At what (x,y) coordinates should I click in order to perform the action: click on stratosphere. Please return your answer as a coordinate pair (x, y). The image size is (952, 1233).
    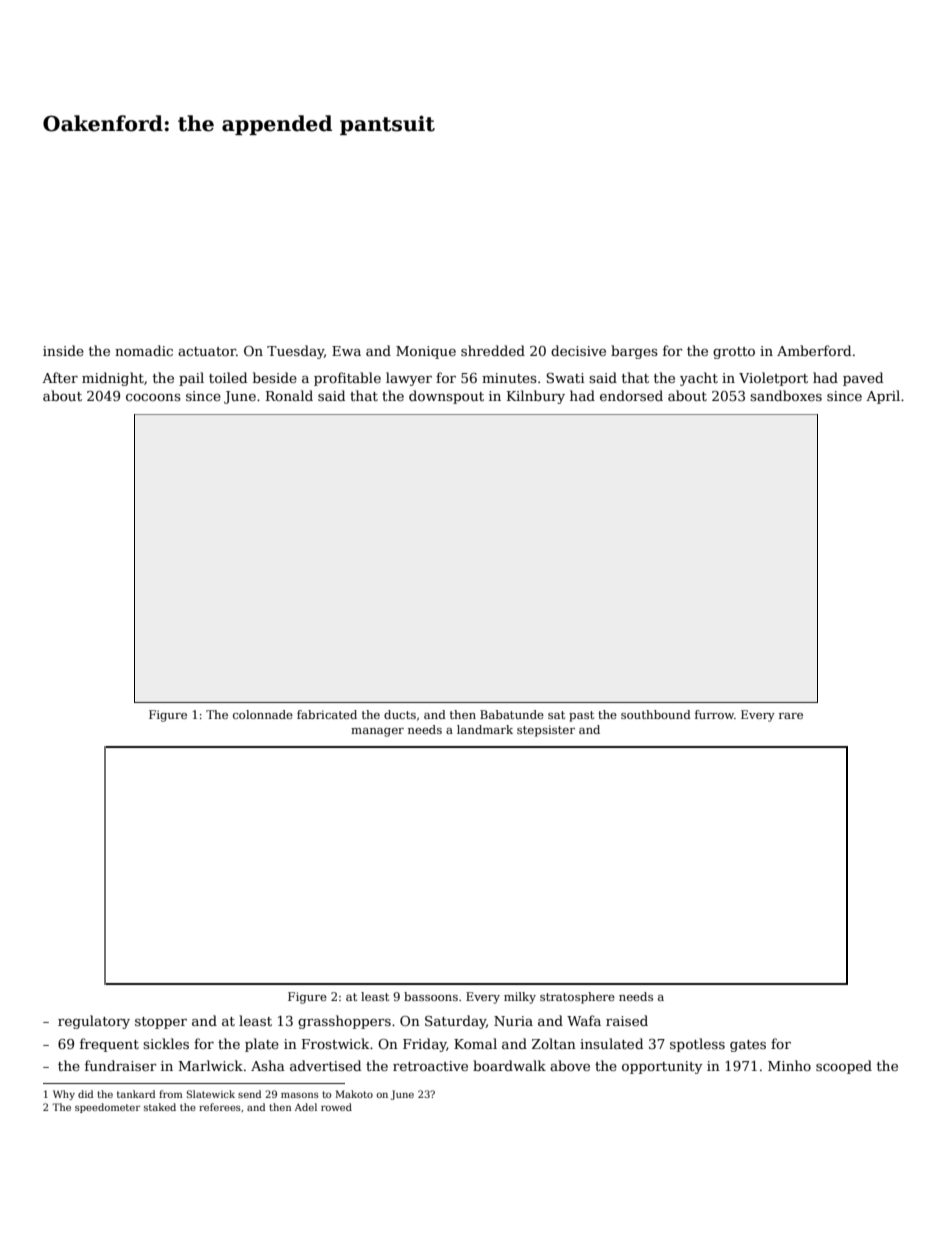
    Looking at the image, I should click on (577, 998).
